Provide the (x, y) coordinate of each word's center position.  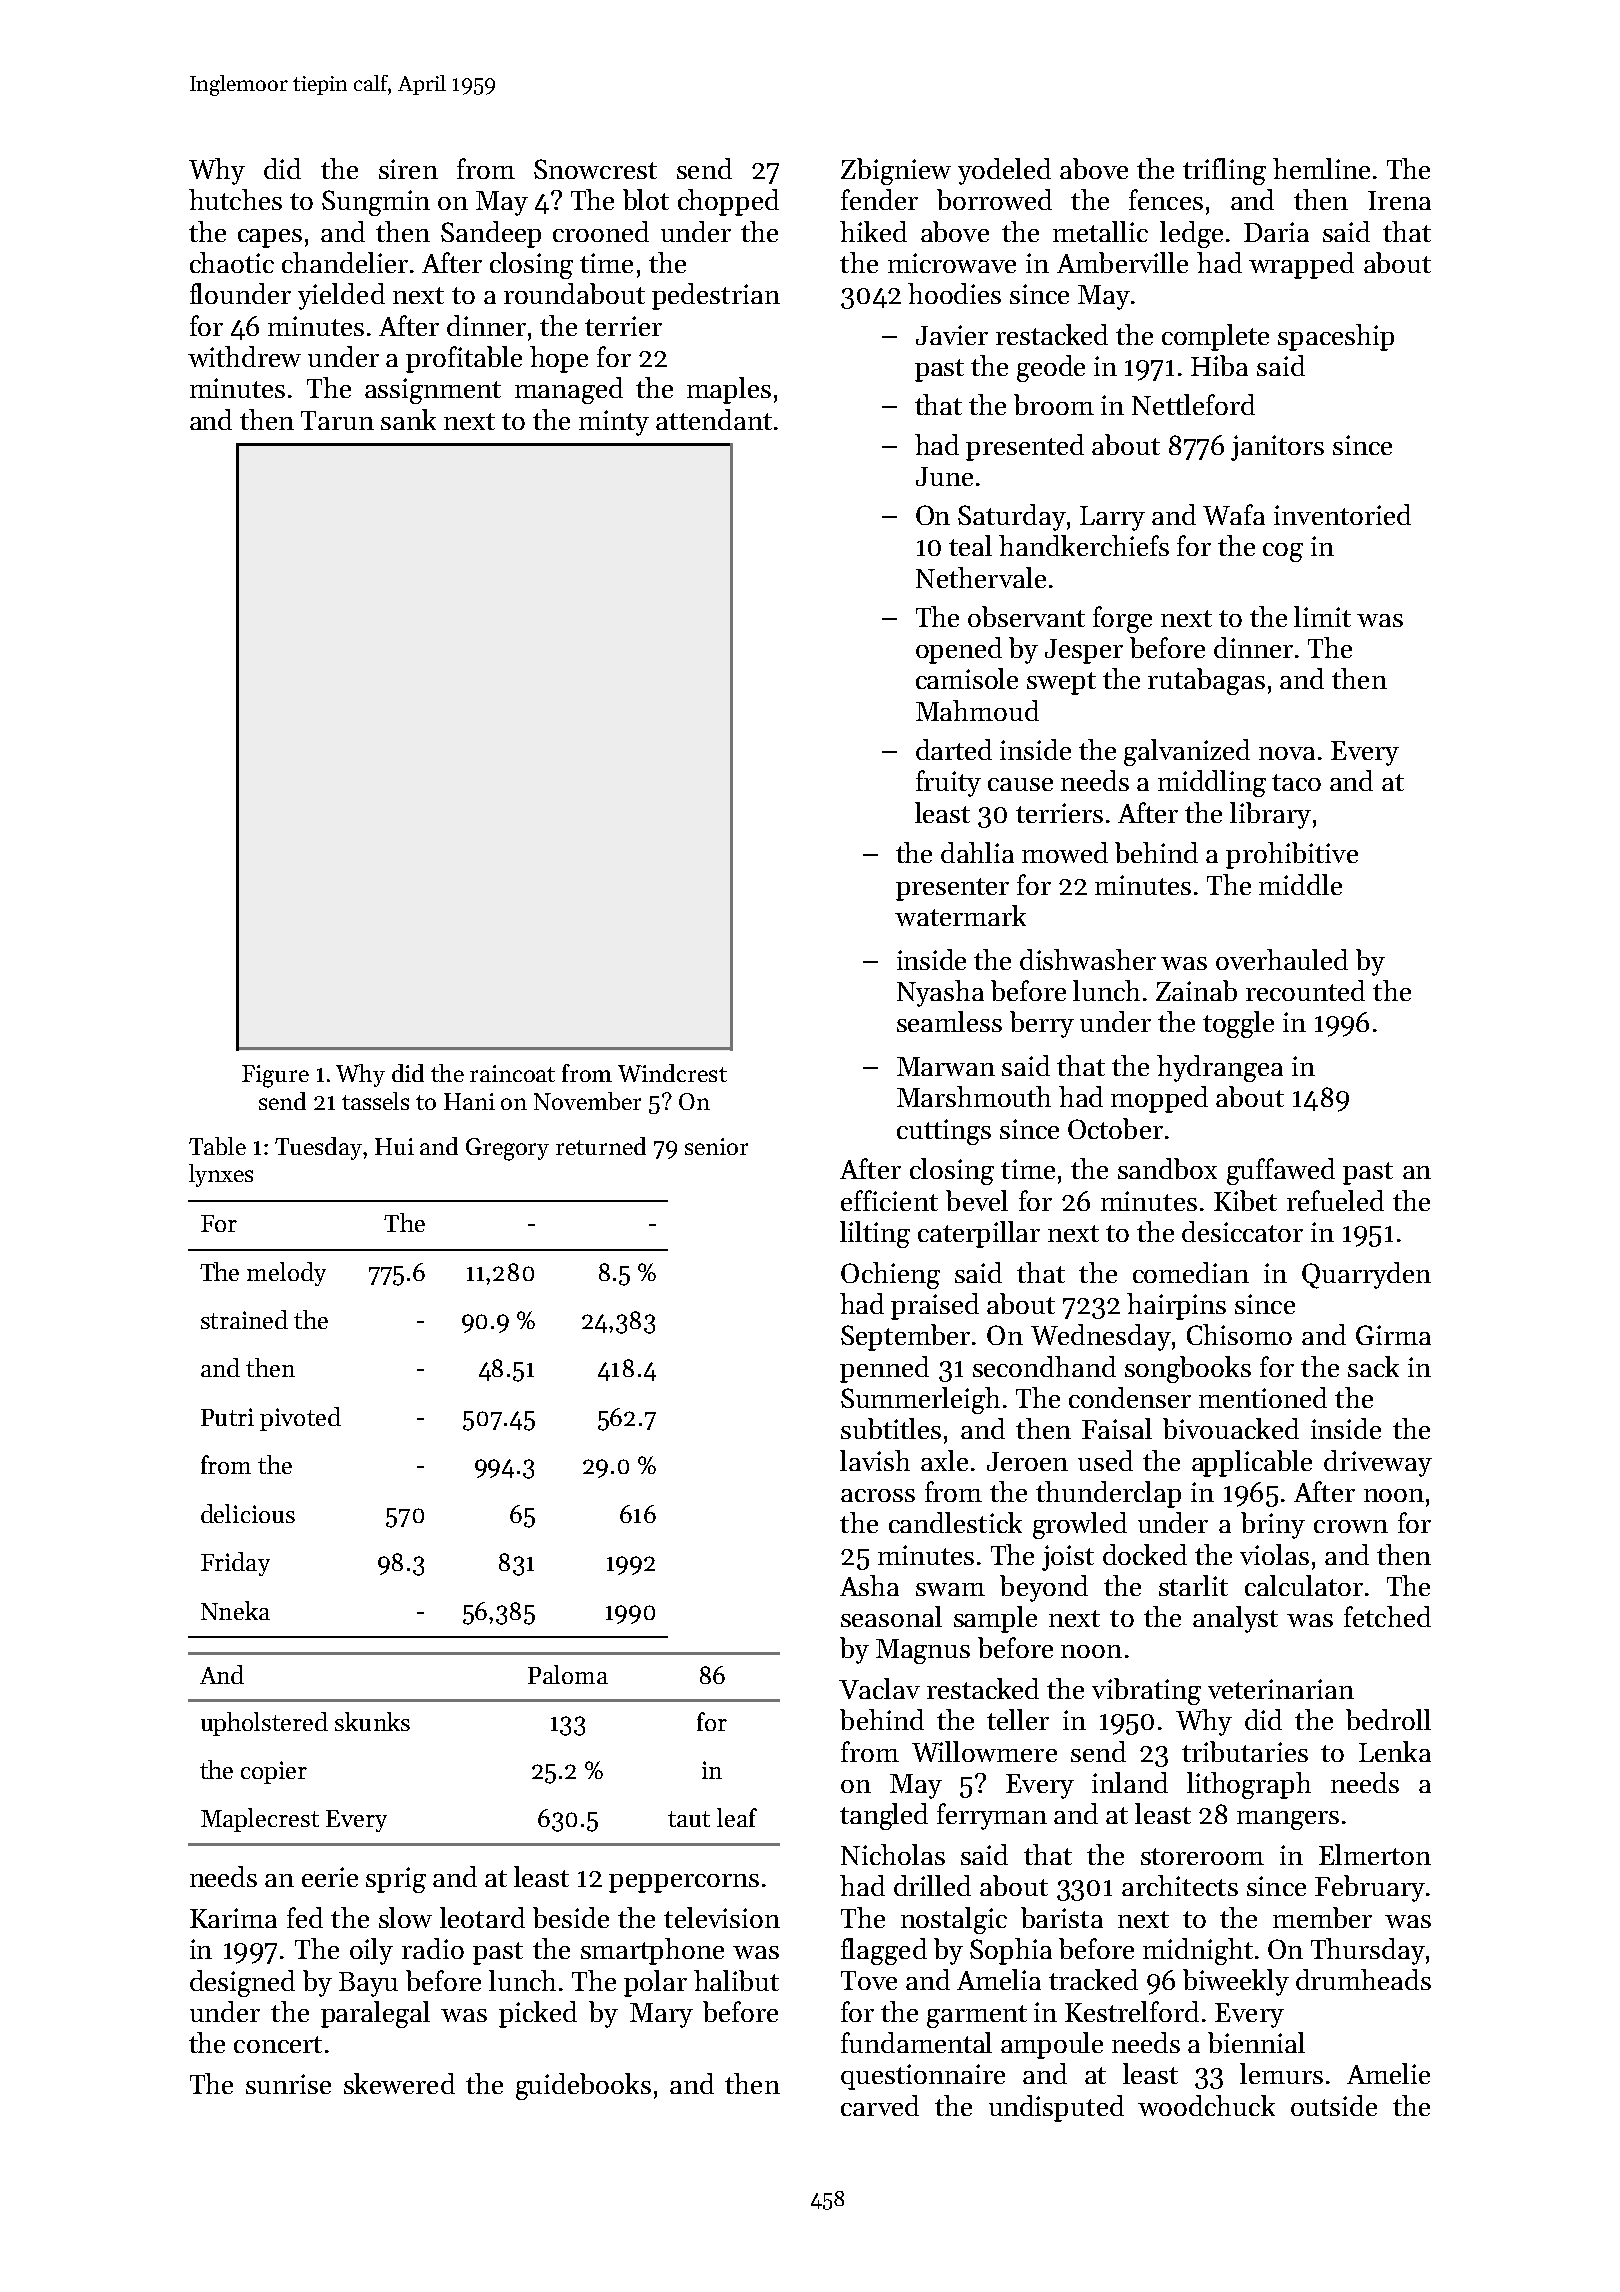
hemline (1321, 168)
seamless (949, 1021)
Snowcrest (595, 169)
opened (959, 650)
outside (1334, 2105)
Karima (233, 1918)
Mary (661, 2015)
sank (408, 419)
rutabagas (1206, 681)
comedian (1191, 1272)
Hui (394, 1146)
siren (408, 169)
